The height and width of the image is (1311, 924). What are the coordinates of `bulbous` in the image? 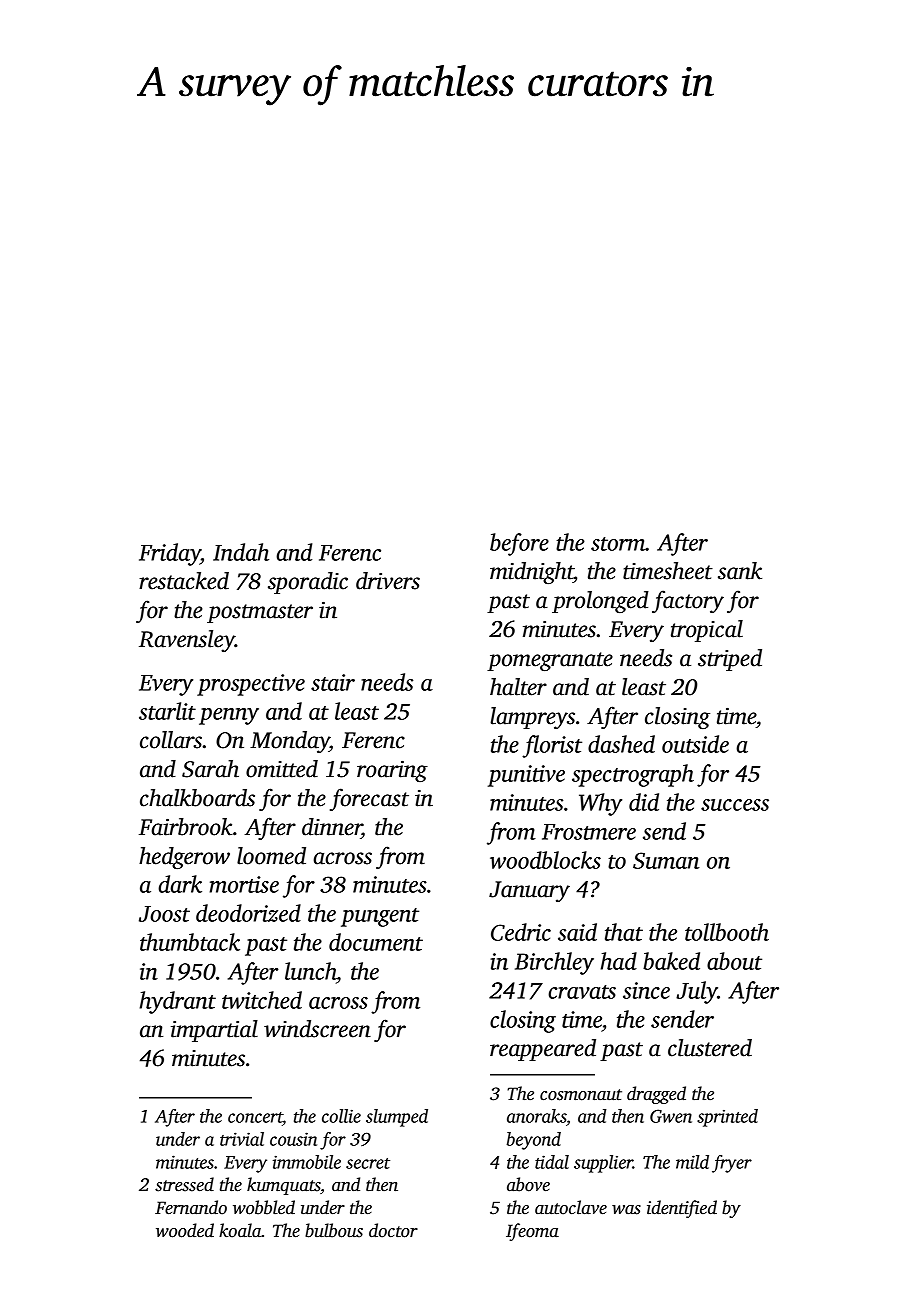 It's located at (334, 1230).
